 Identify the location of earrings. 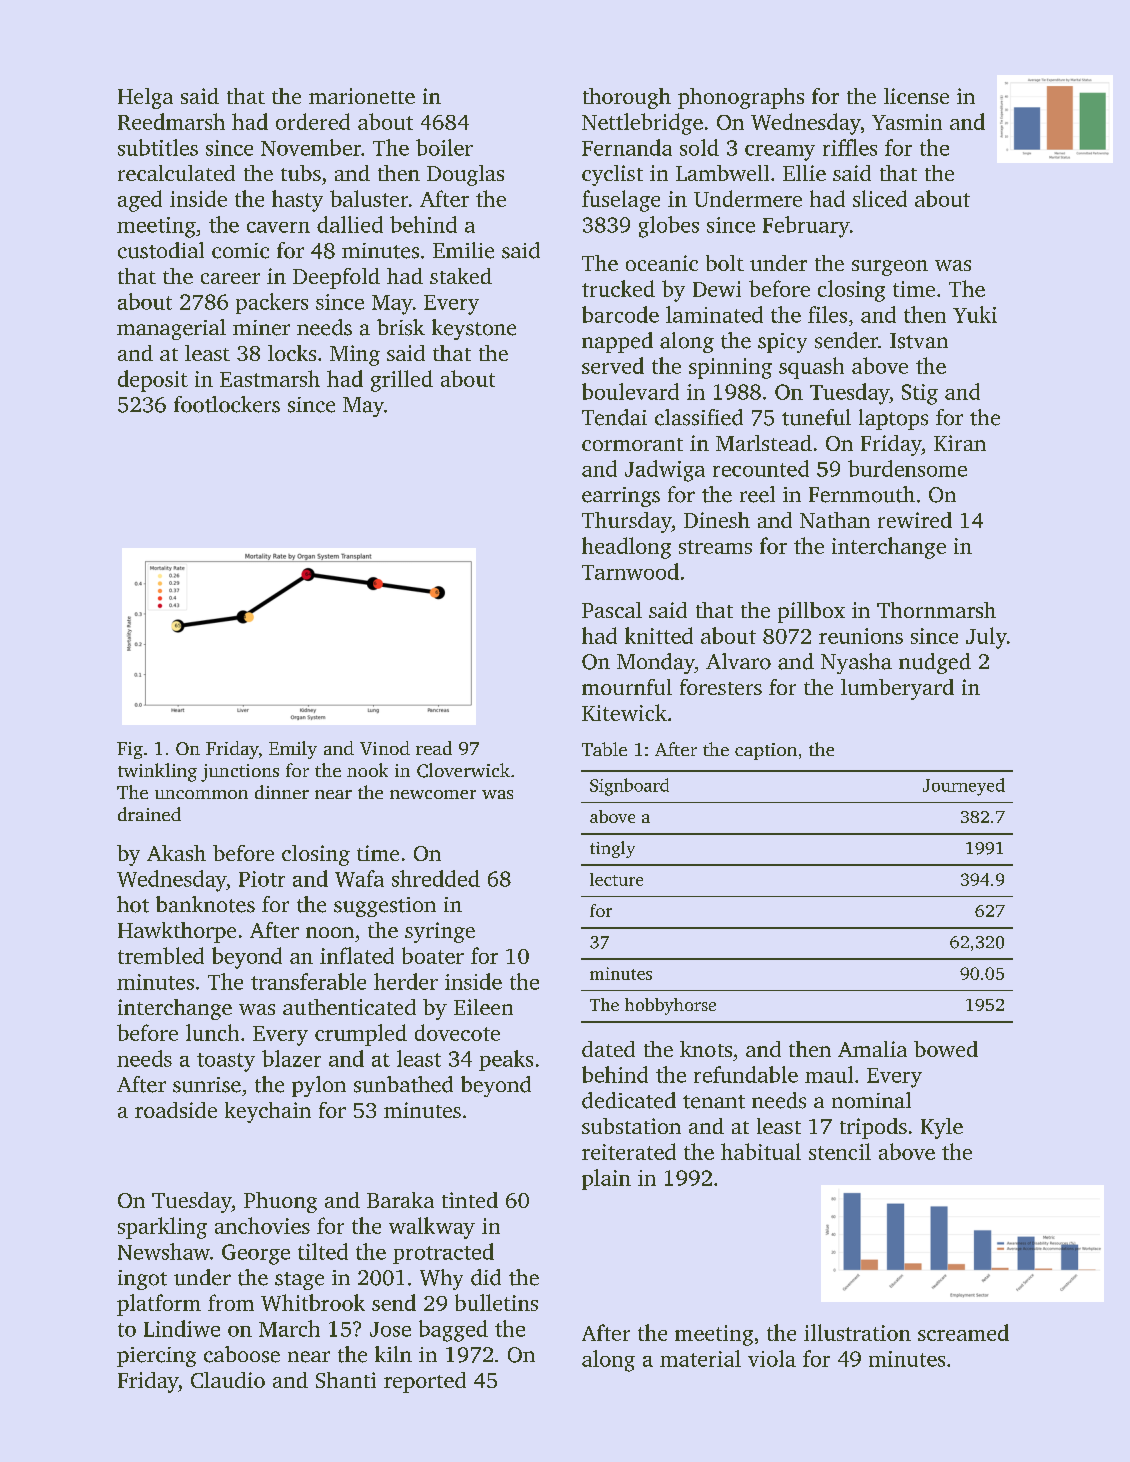
(621, 497).
